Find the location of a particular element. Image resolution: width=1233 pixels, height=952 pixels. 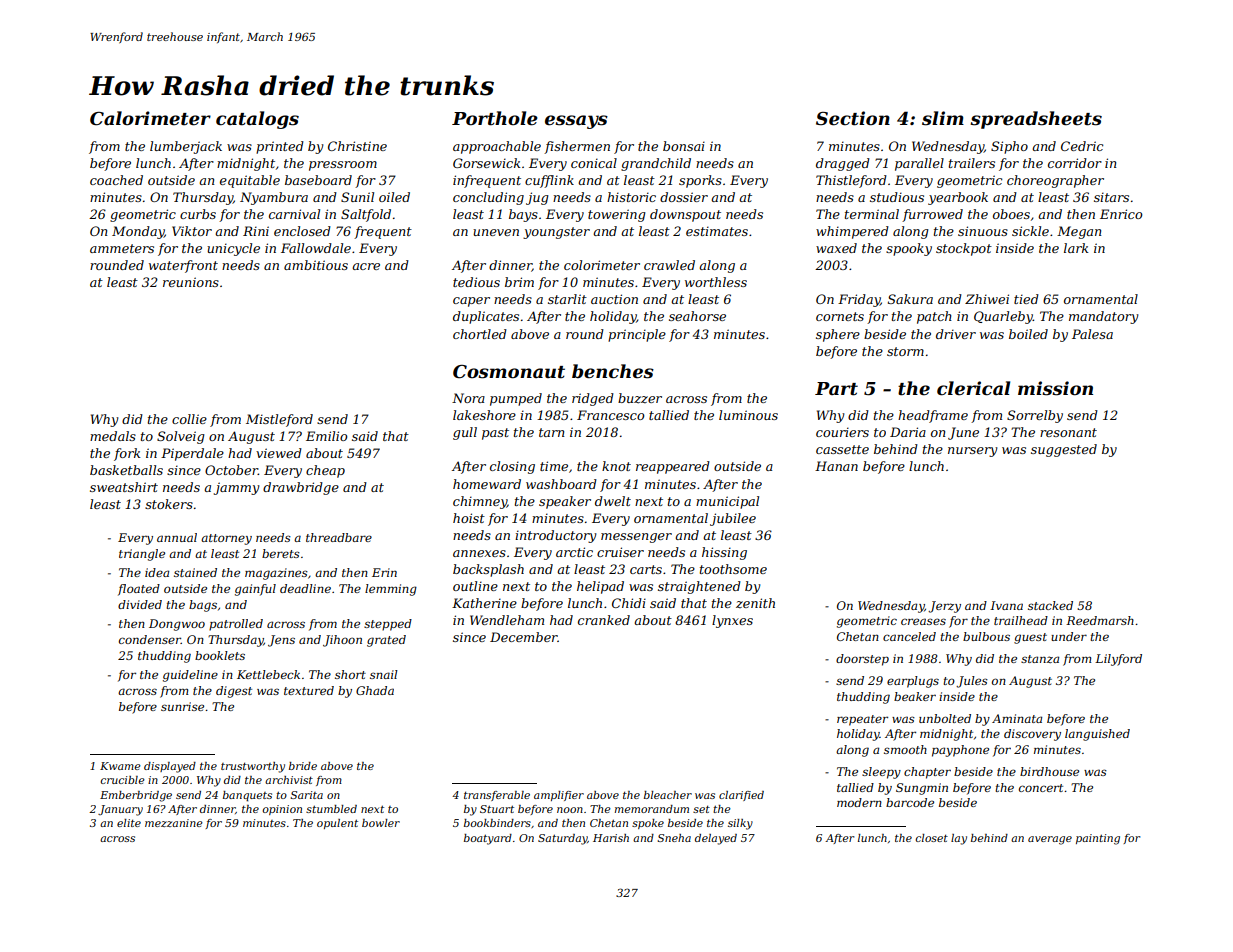

patrolled is located at coordinates (236, 625).
